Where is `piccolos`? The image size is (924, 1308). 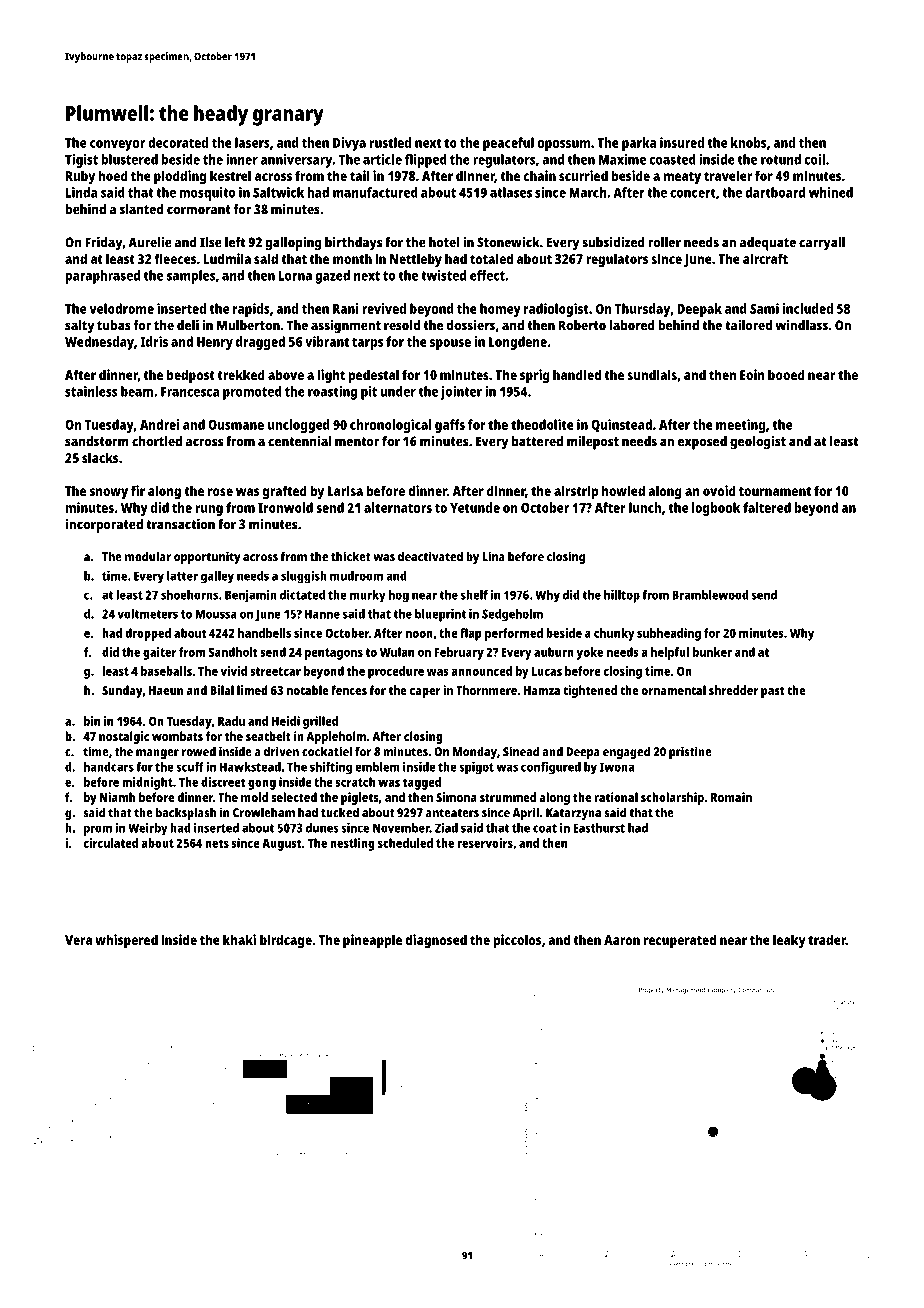
piccolos is located at coordinates (517, 941).
